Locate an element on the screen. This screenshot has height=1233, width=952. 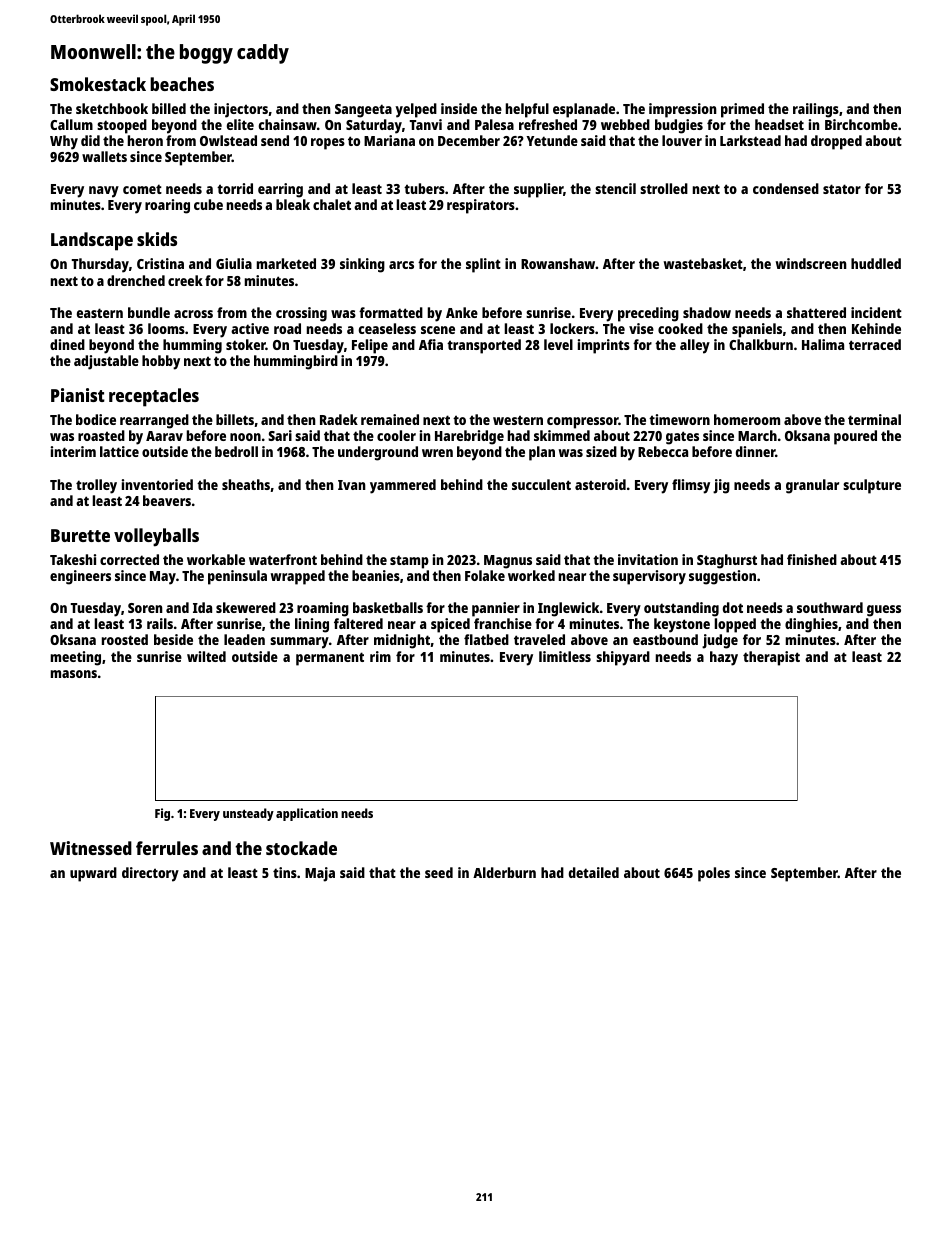
hazy is located at coordinates (724, 658).
